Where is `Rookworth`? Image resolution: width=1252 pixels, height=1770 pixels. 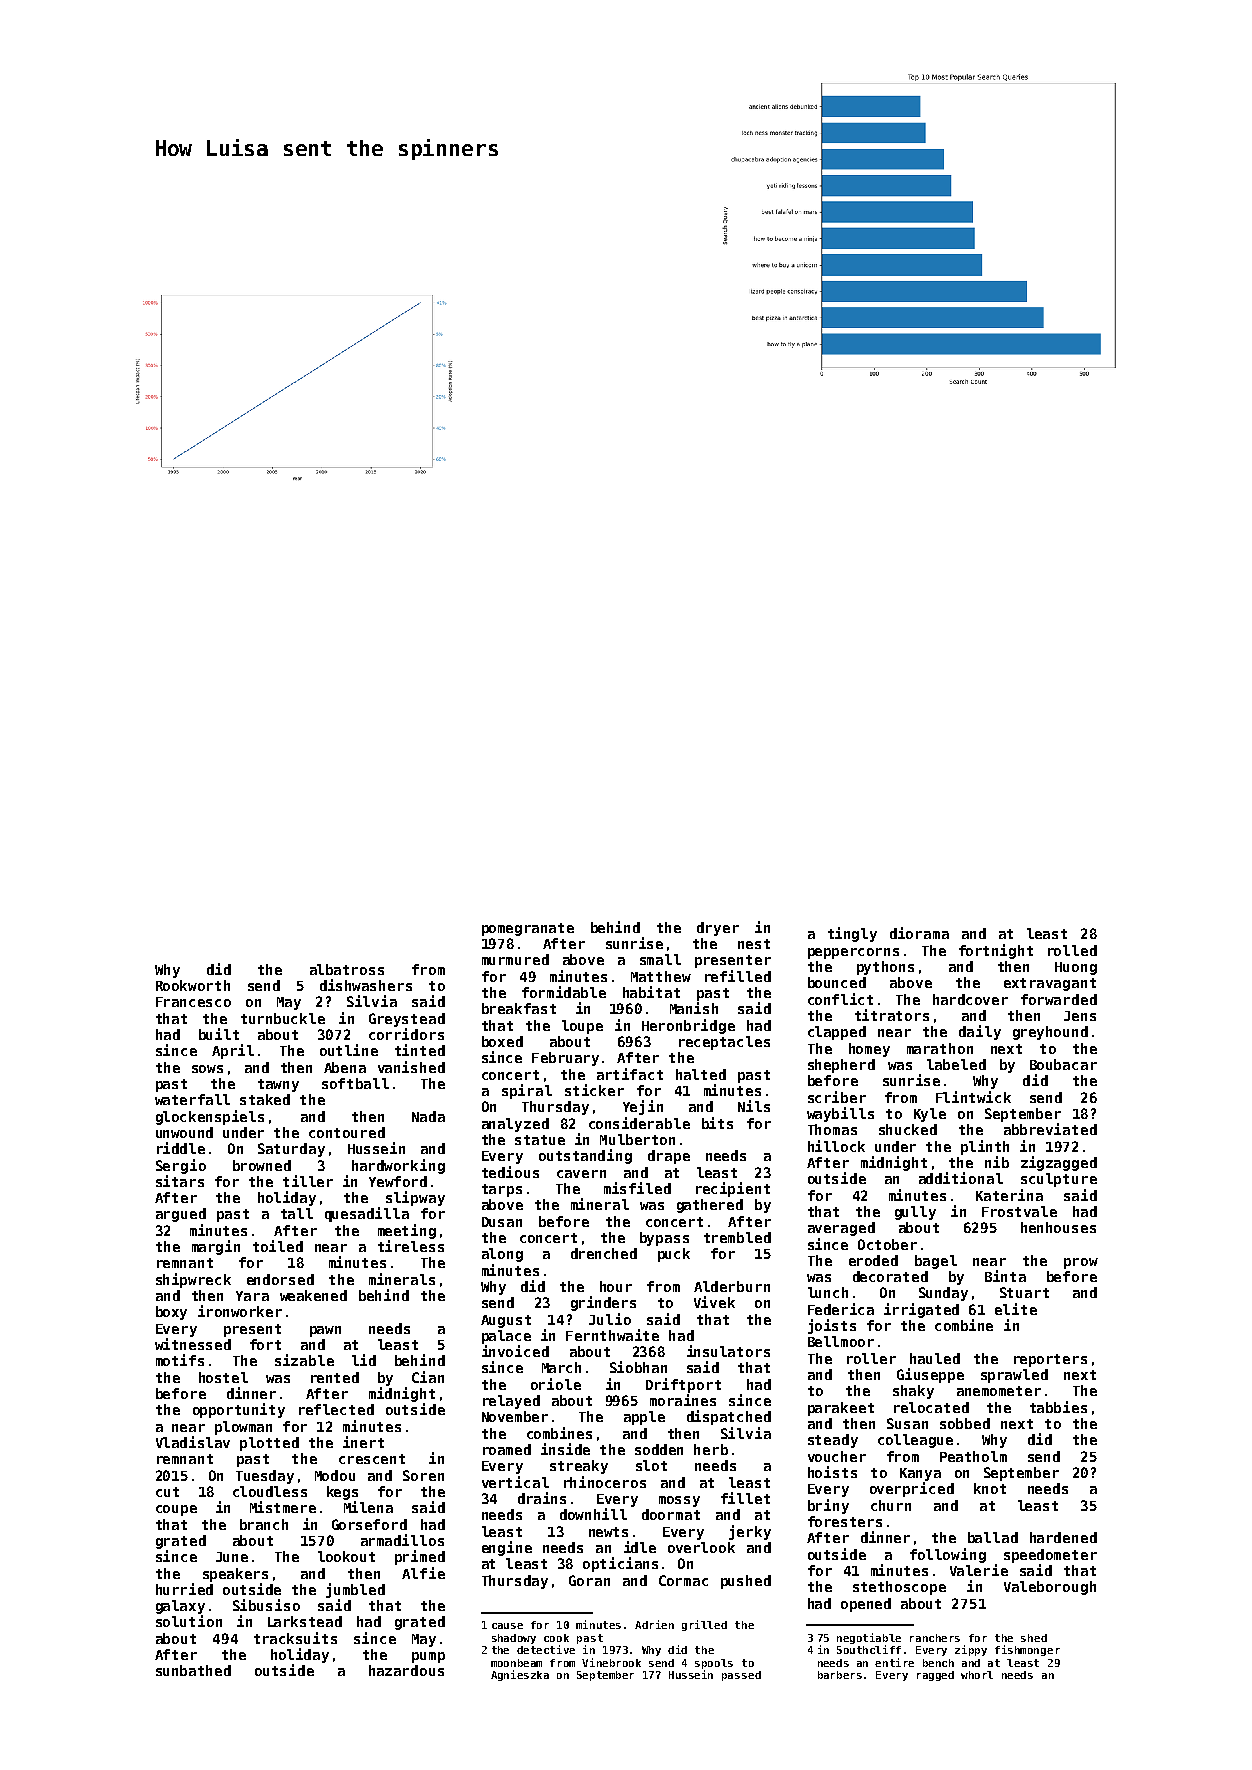 Rookworth is located at coordinates (193, 985).
